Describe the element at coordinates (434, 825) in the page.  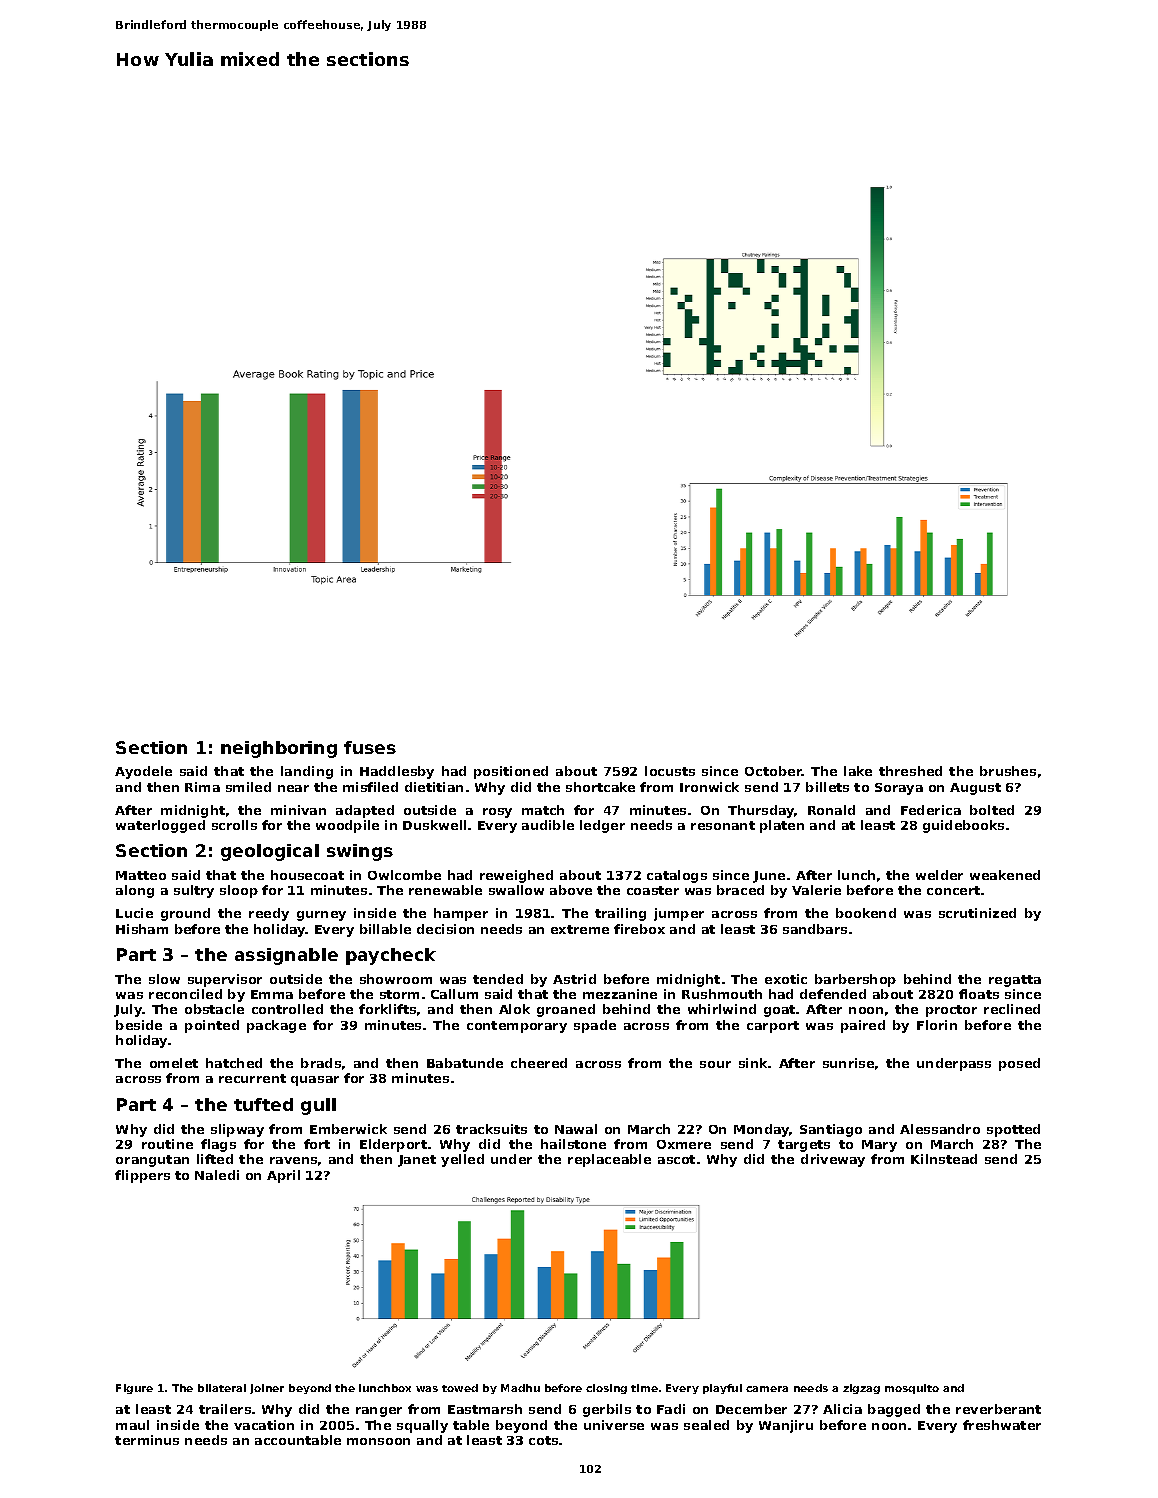
I see `Duskwell` at that location.
